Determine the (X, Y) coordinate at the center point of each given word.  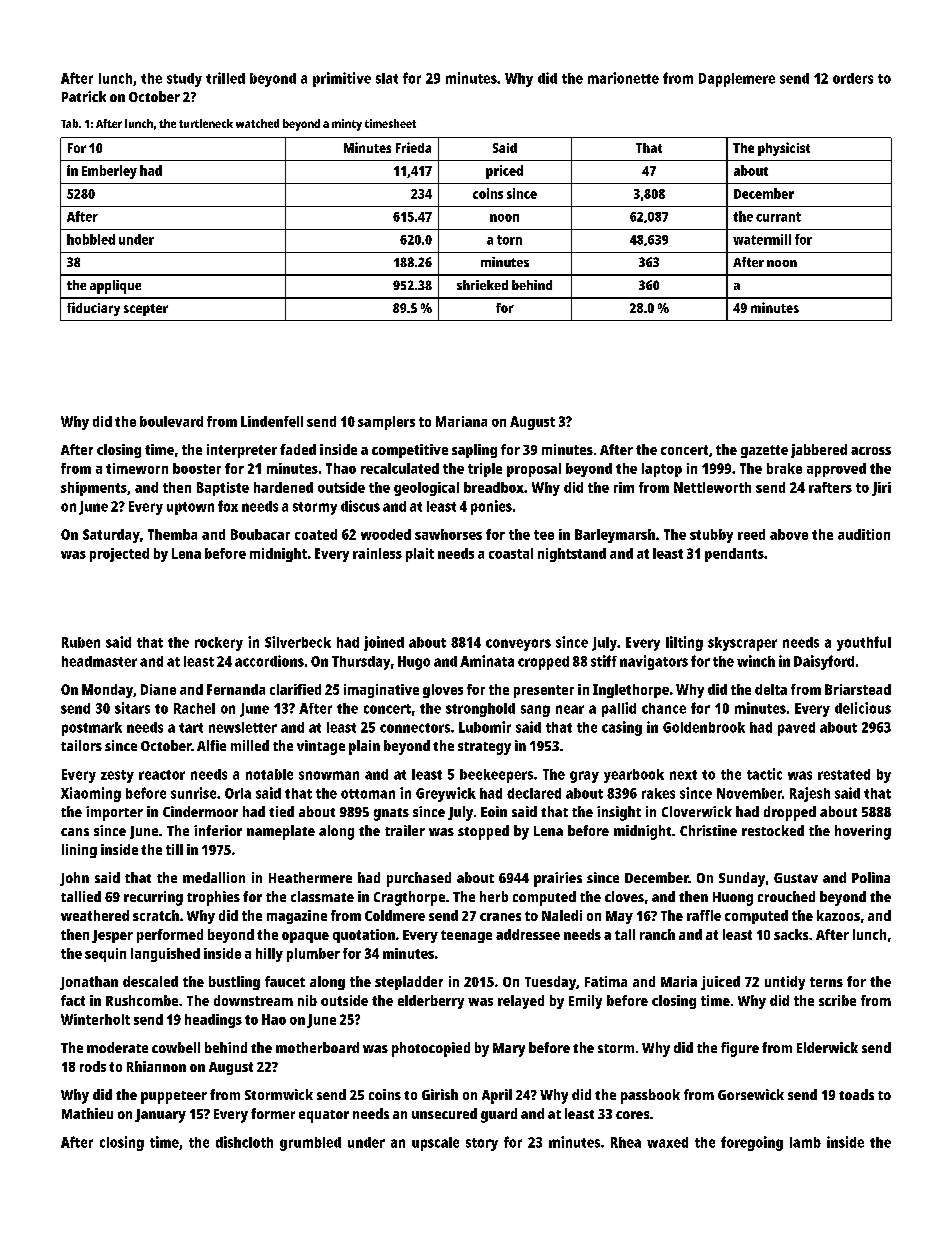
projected (119, 555)
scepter (146, 310)
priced (504, 172)
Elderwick (827, 1047)
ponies (491, 507)
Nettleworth (712, 487)
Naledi (562, 915)
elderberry (431, 1002)
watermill (762, 239)
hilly (269, 955)
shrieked (482, 285)
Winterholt (95, 1019)
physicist (784, 149)
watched (257, 123)
